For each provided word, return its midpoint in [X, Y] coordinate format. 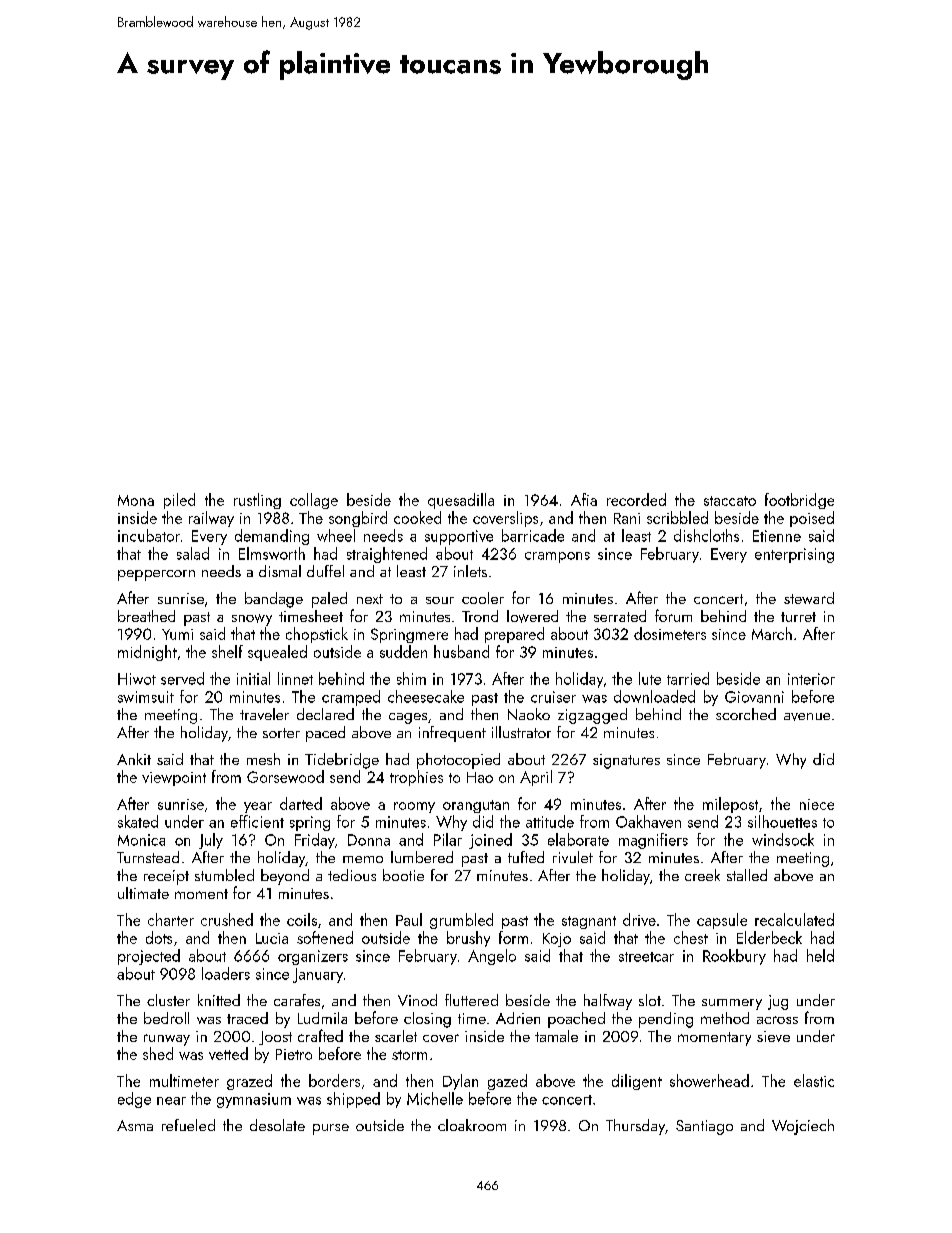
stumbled [224, 875]
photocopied [458, 761]
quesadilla [461, 501]
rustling [257, 501]
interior [811, 679]
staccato [730, 501]
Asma [135, 1125]
